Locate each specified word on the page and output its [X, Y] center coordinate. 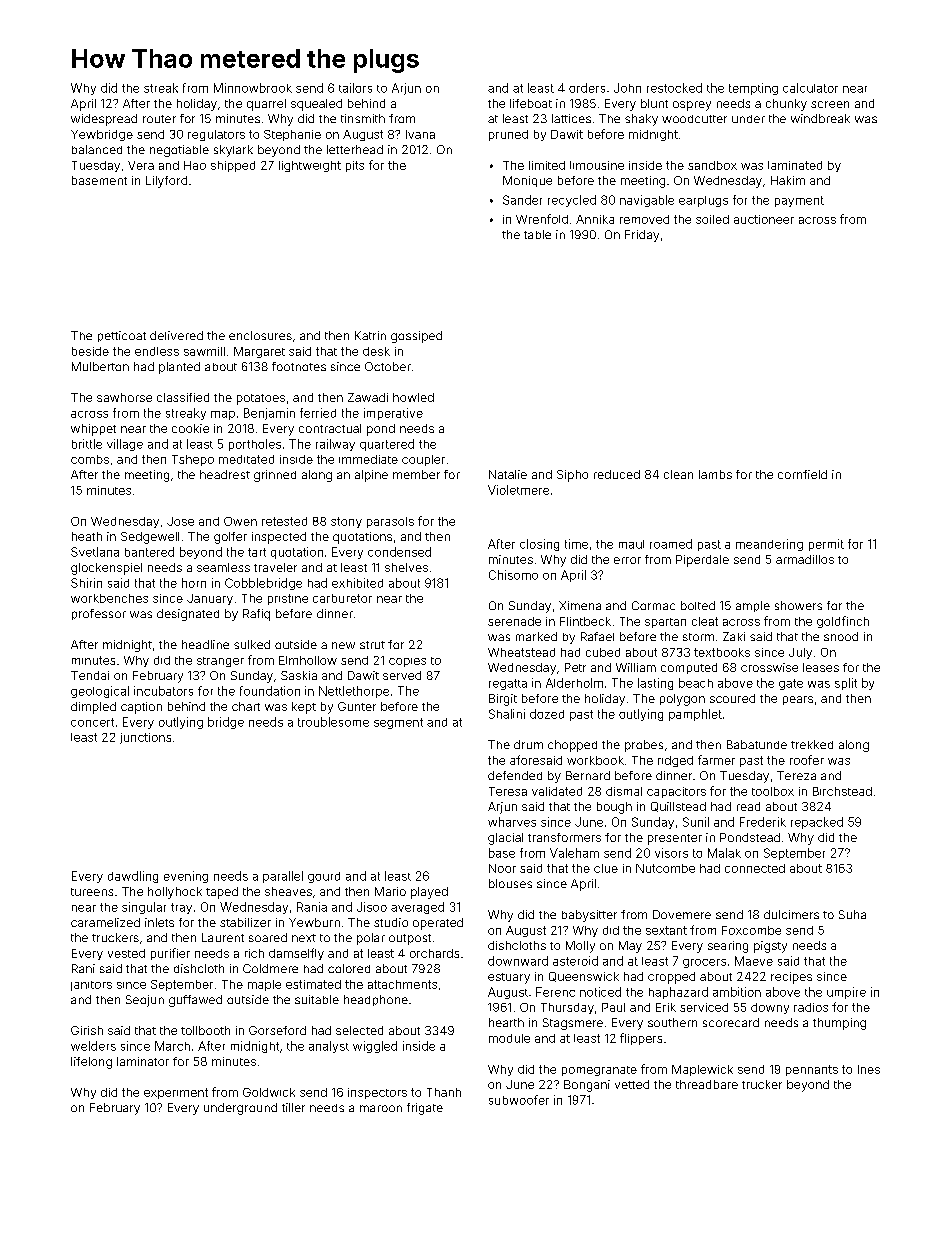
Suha [852, 914]
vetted [632, 1084]
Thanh [444, 1092]
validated [557, 791]
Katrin [370, 335]
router [159, 119]
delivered [176, 335]
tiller [293, 1107]
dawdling [133, 877]
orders [587, 88]
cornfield [802, 474]
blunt [654, 103]
